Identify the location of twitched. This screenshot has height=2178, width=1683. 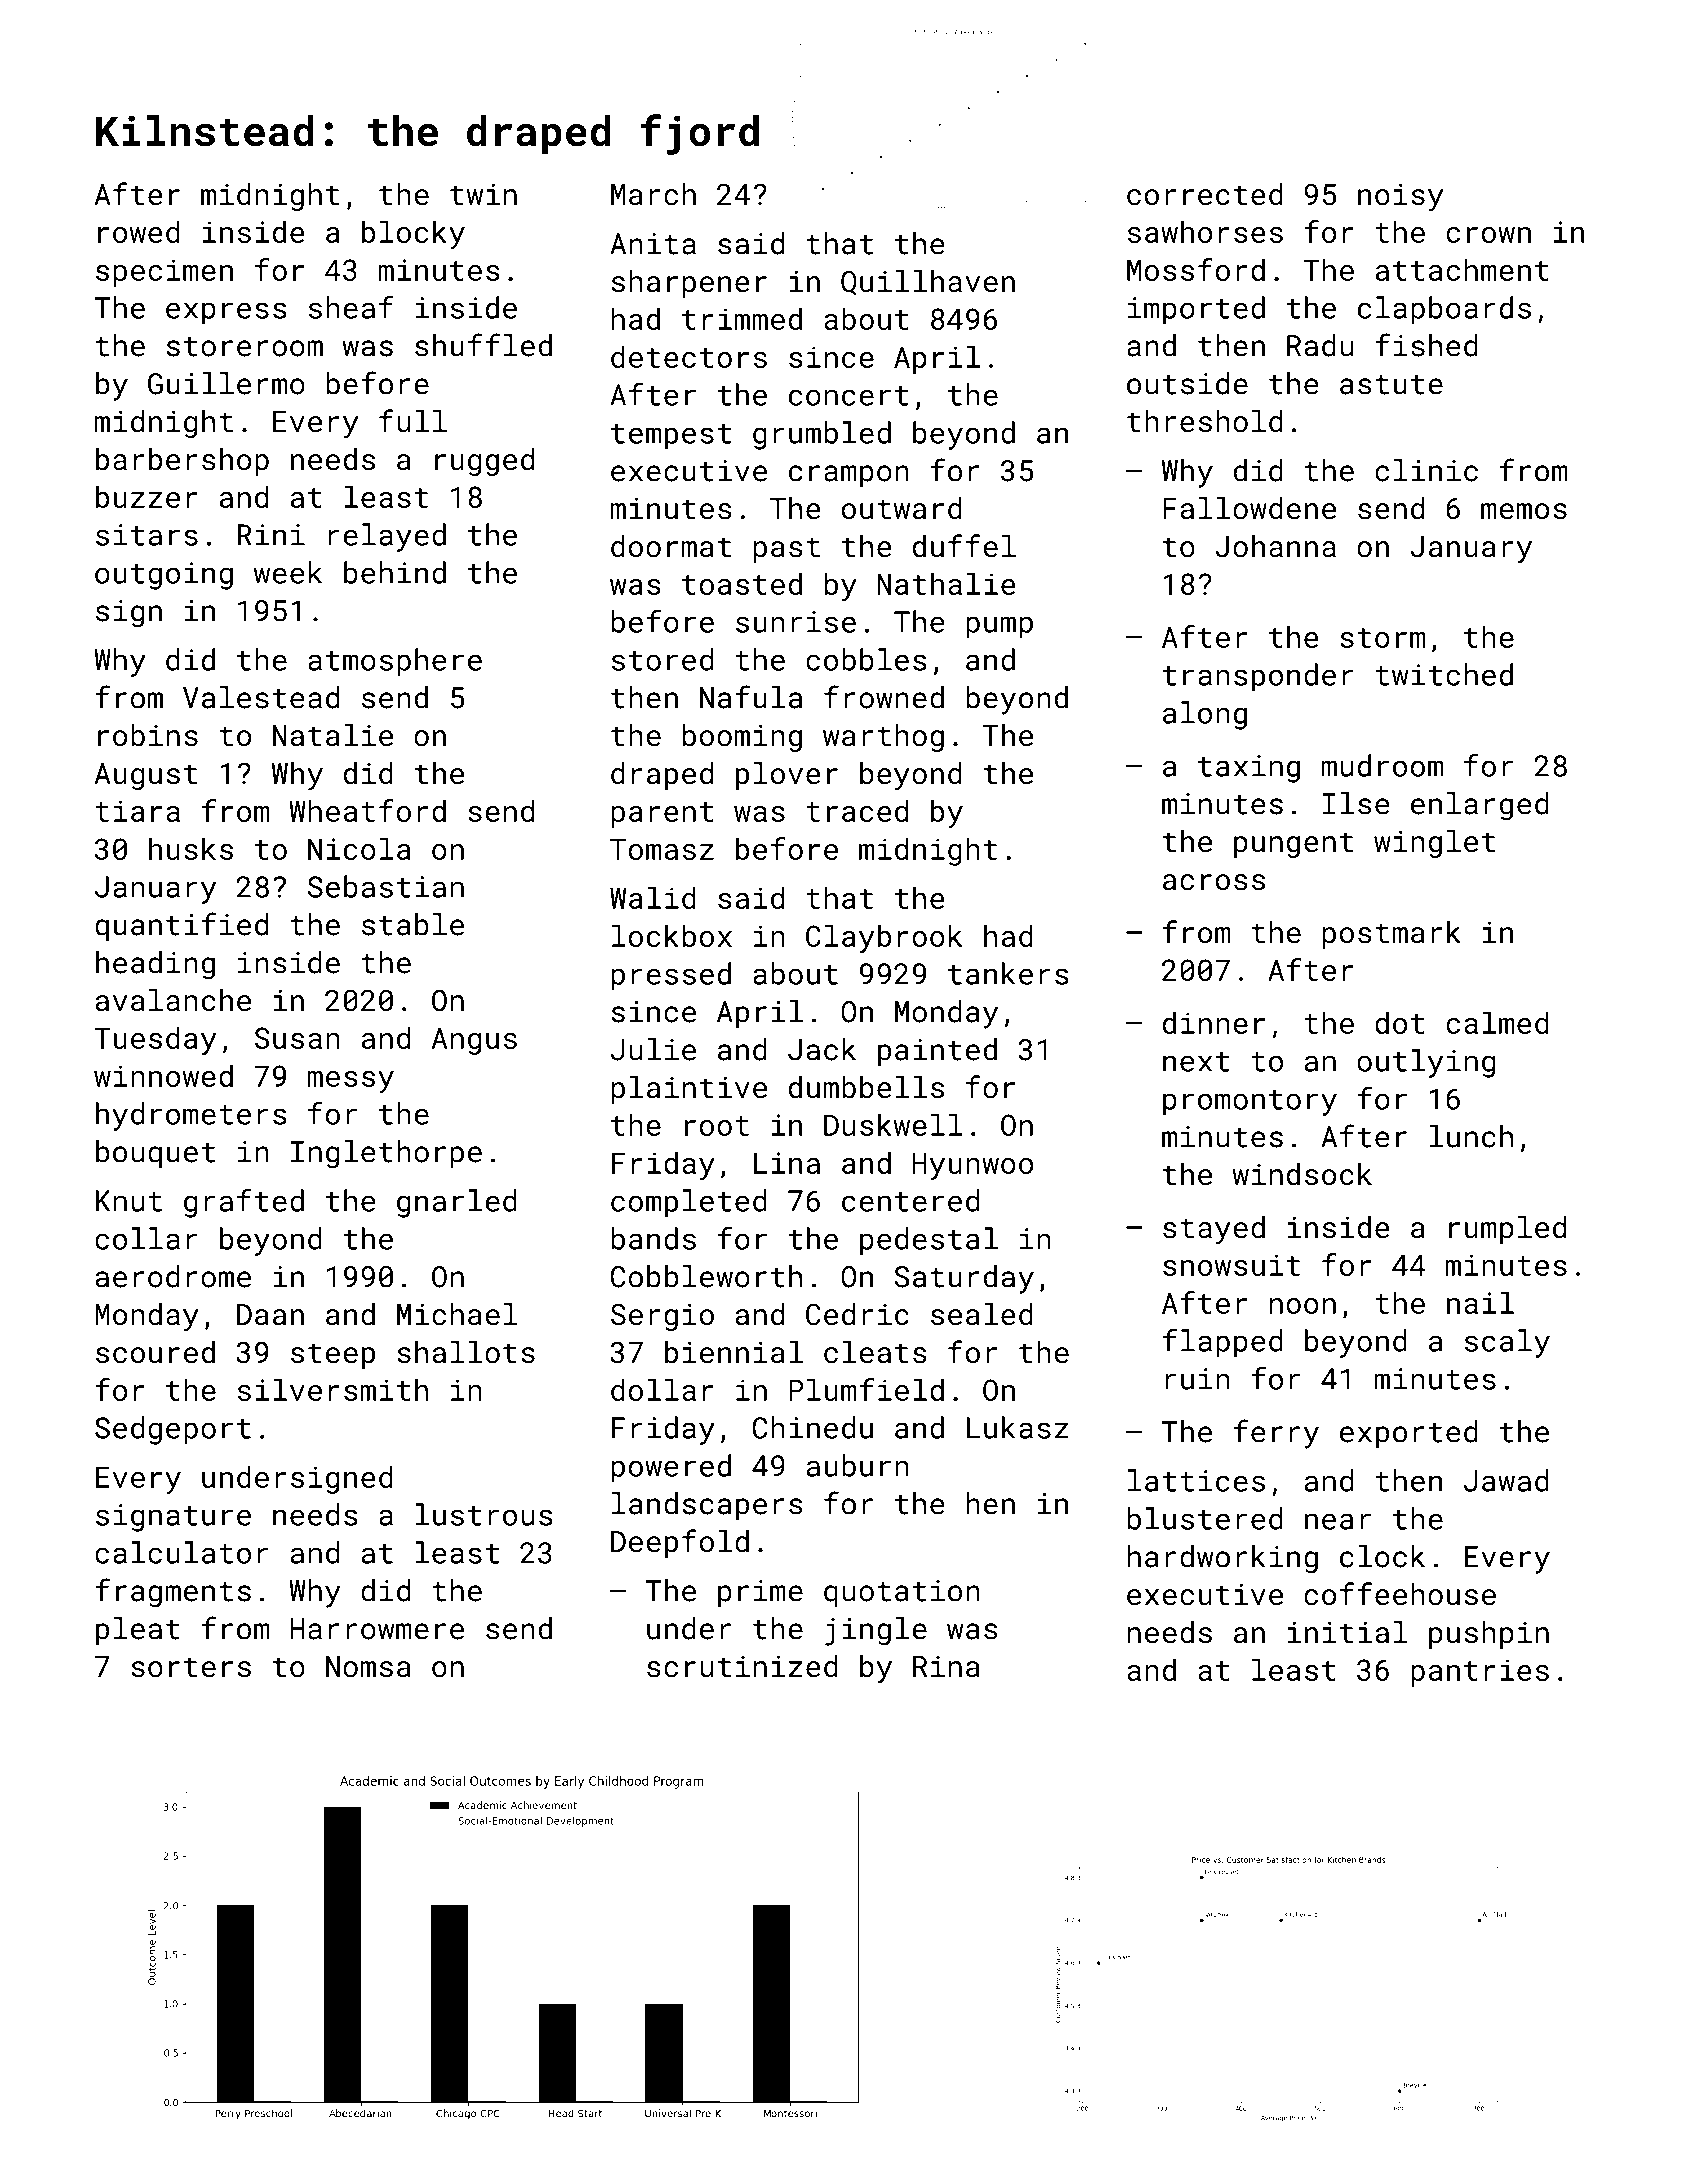
(1444, 674).
